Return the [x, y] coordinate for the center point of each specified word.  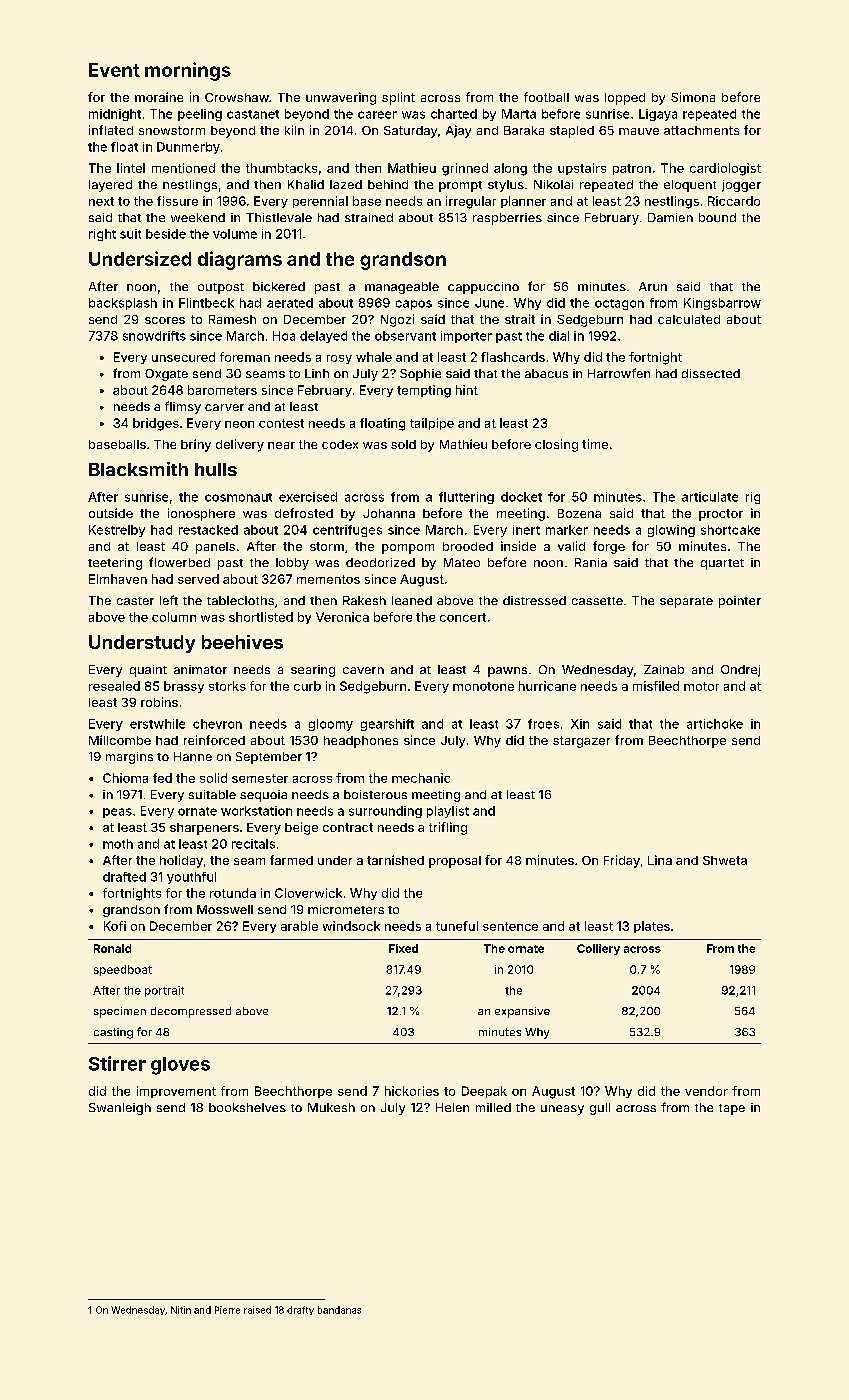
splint [398, 98]
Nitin [181, 1310]
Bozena [579, 513]
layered [110, 186]
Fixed [403, 948]
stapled [572, 132]
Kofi [115, 926]
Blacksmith [138, 469]
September [269, 758]
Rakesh [364, 600]
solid [213, 778]
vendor [706, 1091]
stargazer [581, 742]
